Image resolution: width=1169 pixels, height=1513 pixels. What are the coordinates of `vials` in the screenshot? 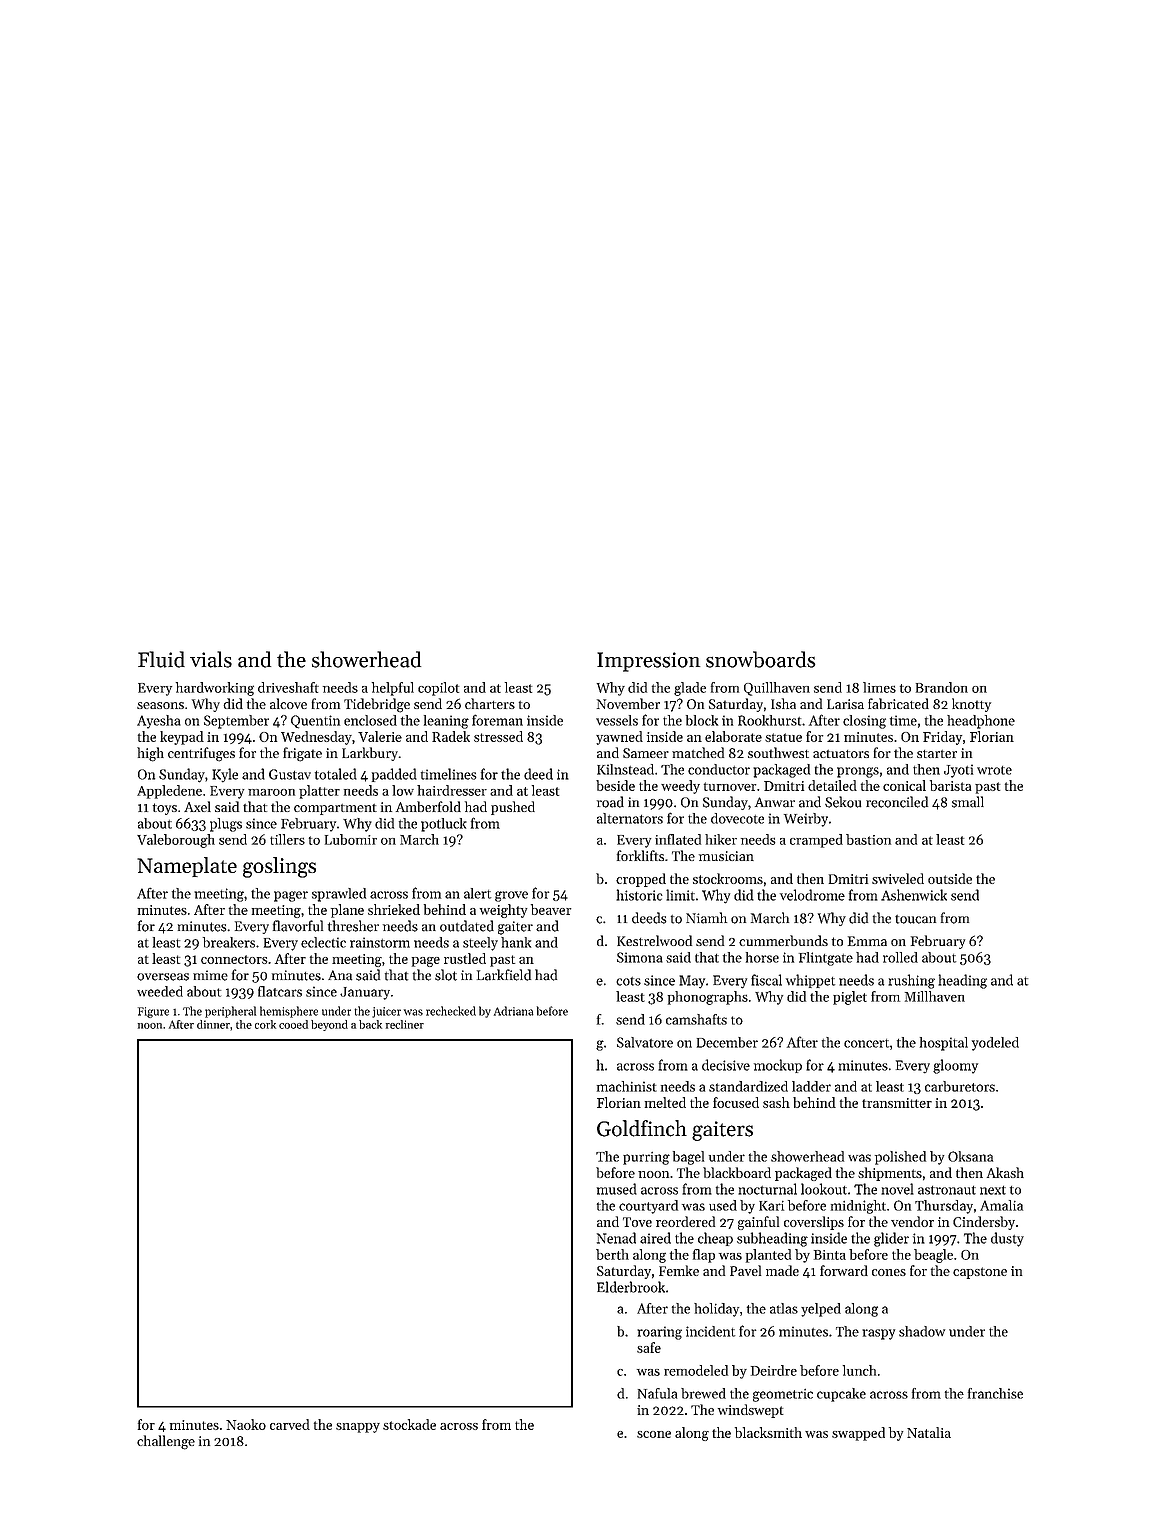 It's located at (211, 659).
